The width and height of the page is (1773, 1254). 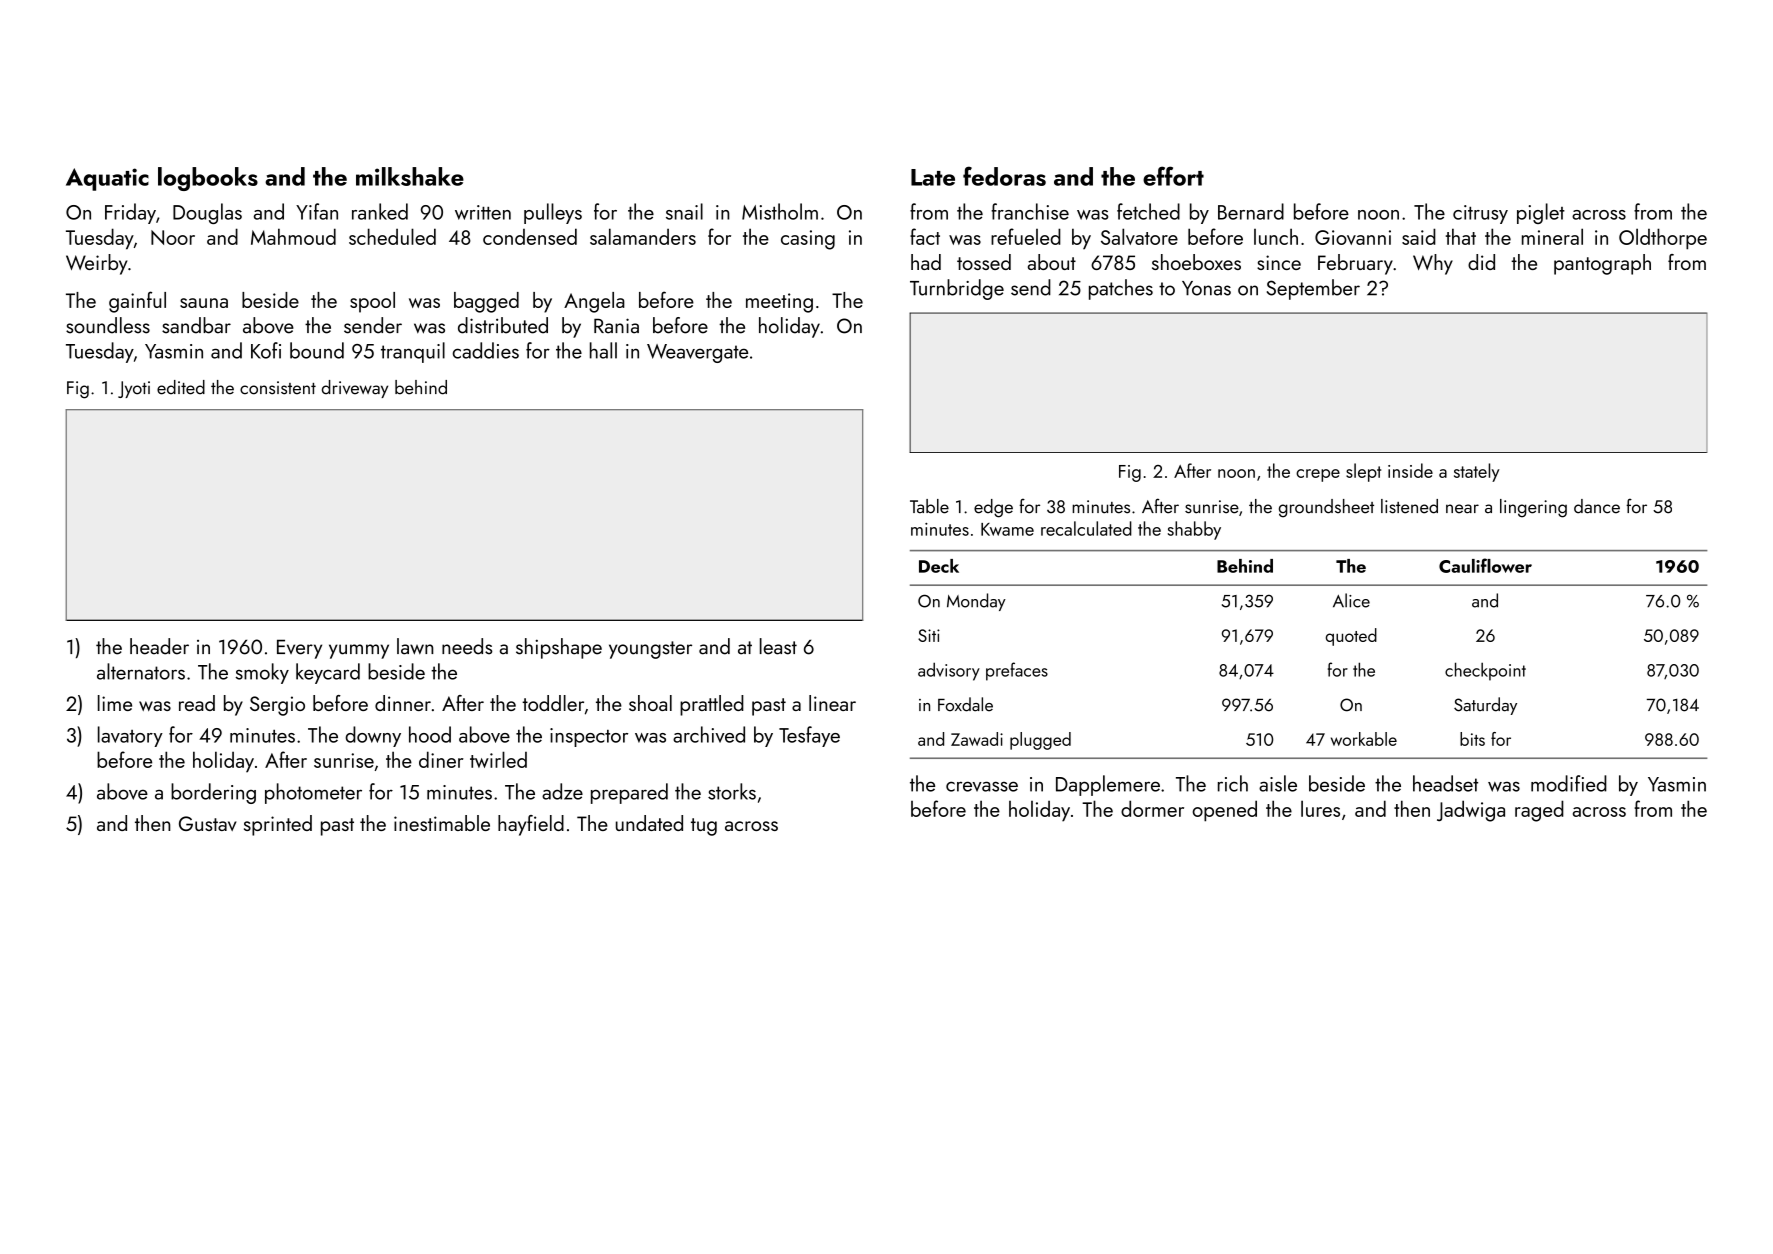 I want to click on shabby, so click(x=1194, y=530).
